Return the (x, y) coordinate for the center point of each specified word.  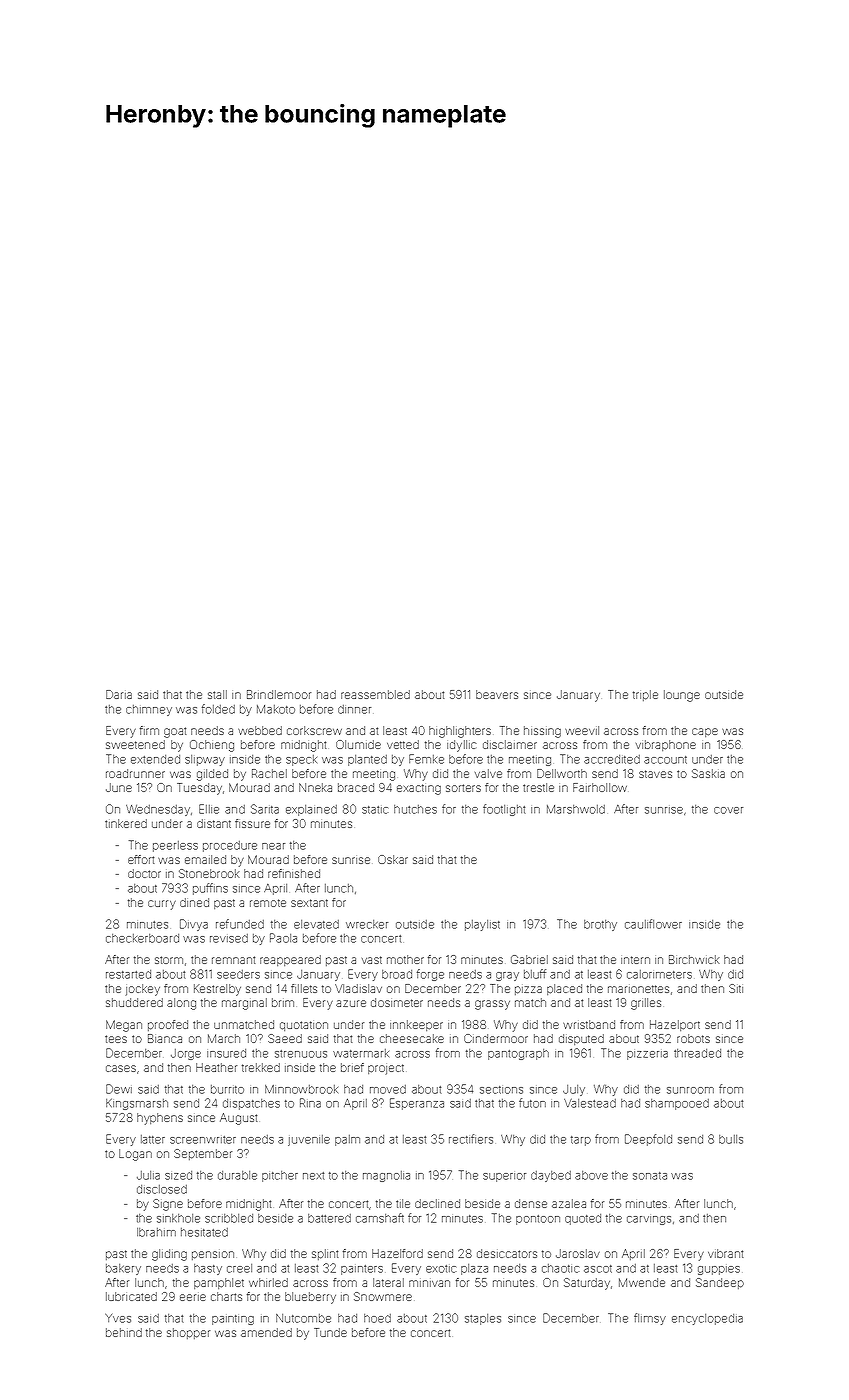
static (375, 810)
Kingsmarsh (137, 1104)
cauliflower (653, 924)
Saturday (587, 1284)
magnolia (386, 1176)
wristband (589, 1024)
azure (351, 1003)
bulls (731, 1139)
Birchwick (694, 959)
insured (226, 1053)
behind (124, 1332)
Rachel (269, 773)
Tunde (330, 1332)
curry (162, 905)
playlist (482, 925)
